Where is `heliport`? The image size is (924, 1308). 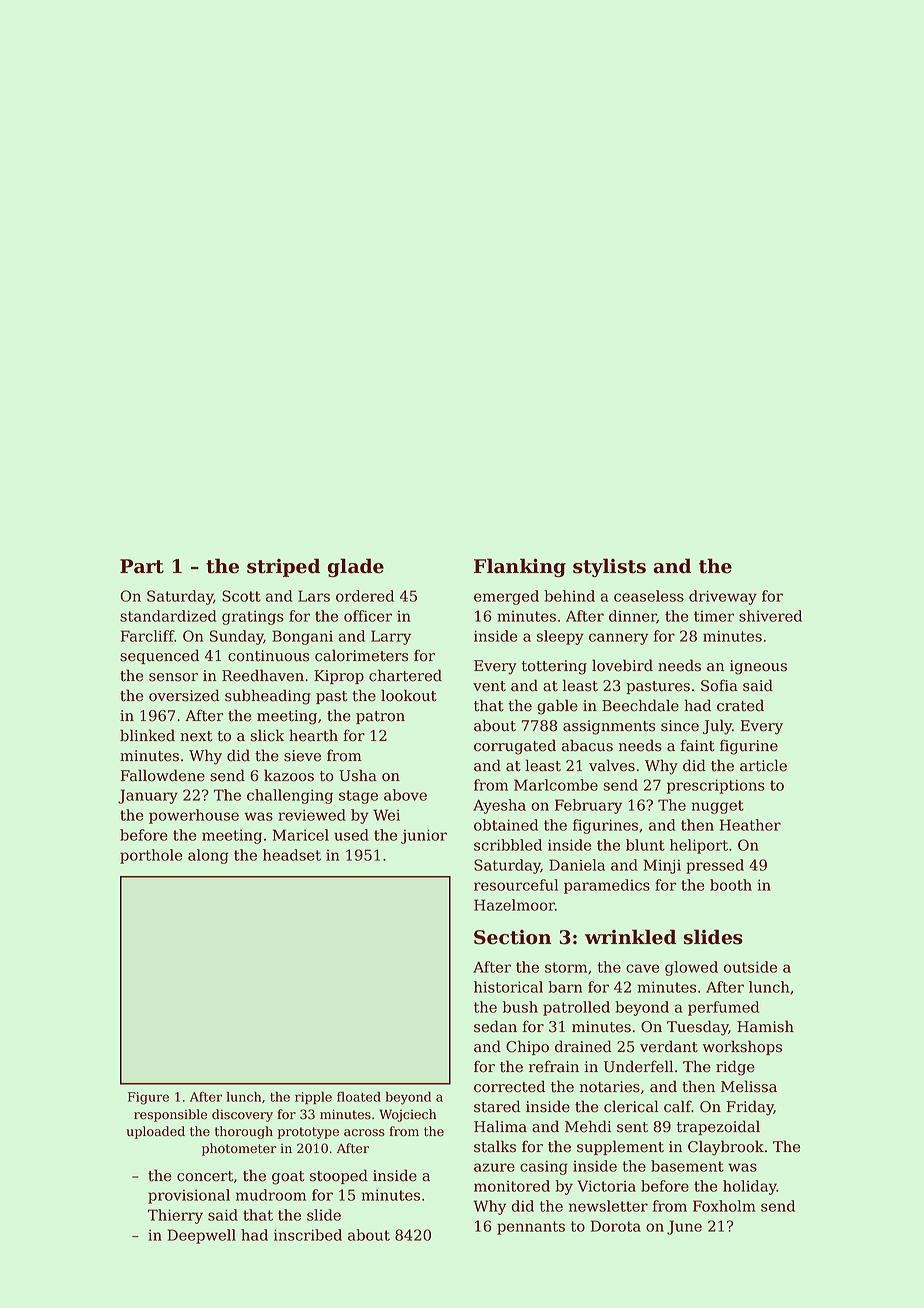 heliport is located at coordinates (699, 846).
